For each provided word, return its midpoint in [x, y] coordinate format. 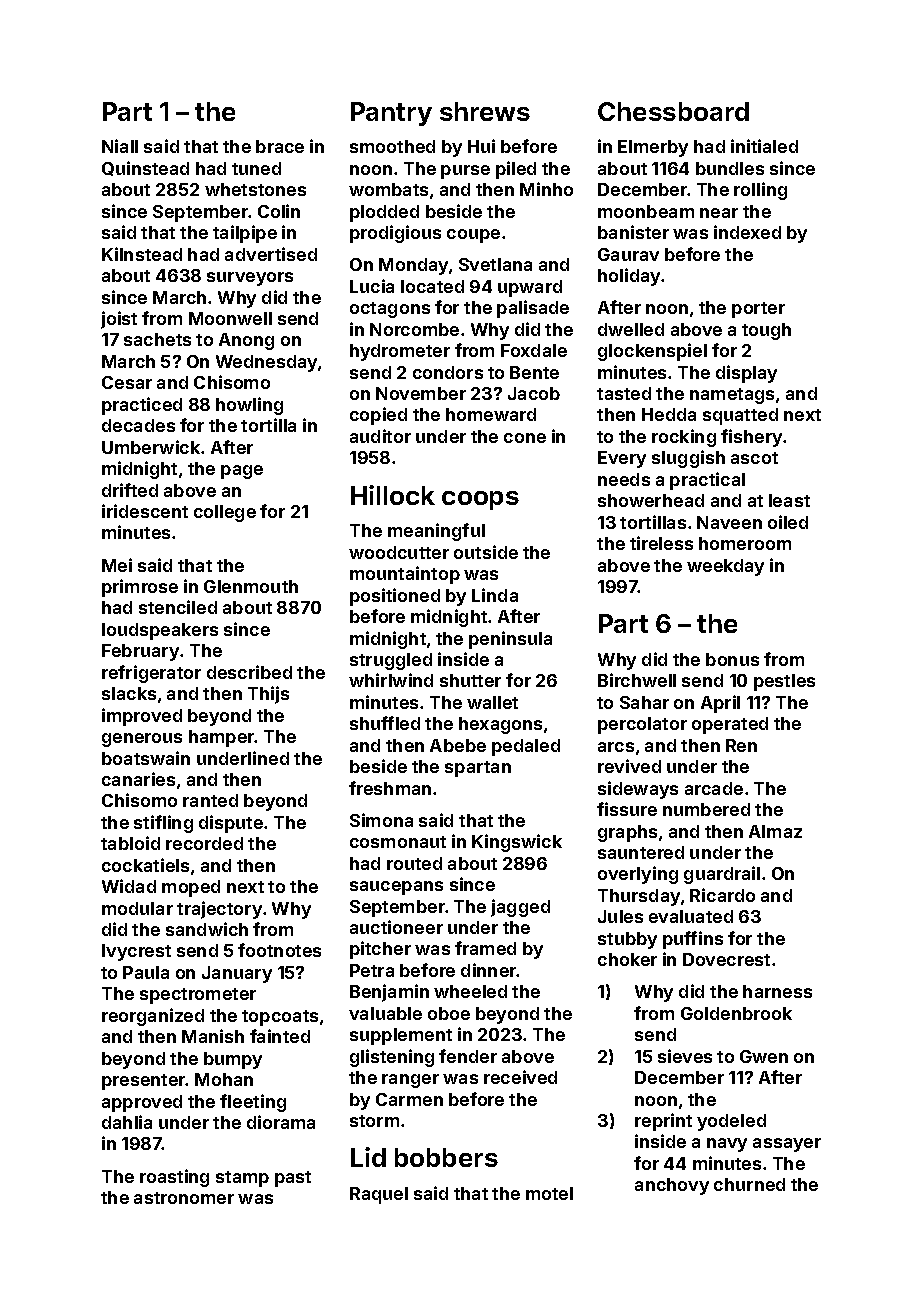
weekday [725, 567]
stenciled [178, 607]
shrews [485, 111]
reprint [663, 1122]
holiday [629, 277]
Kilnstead [142, 254]
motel [549, 1193]
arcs [616, 747]
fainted [280, 1036]
